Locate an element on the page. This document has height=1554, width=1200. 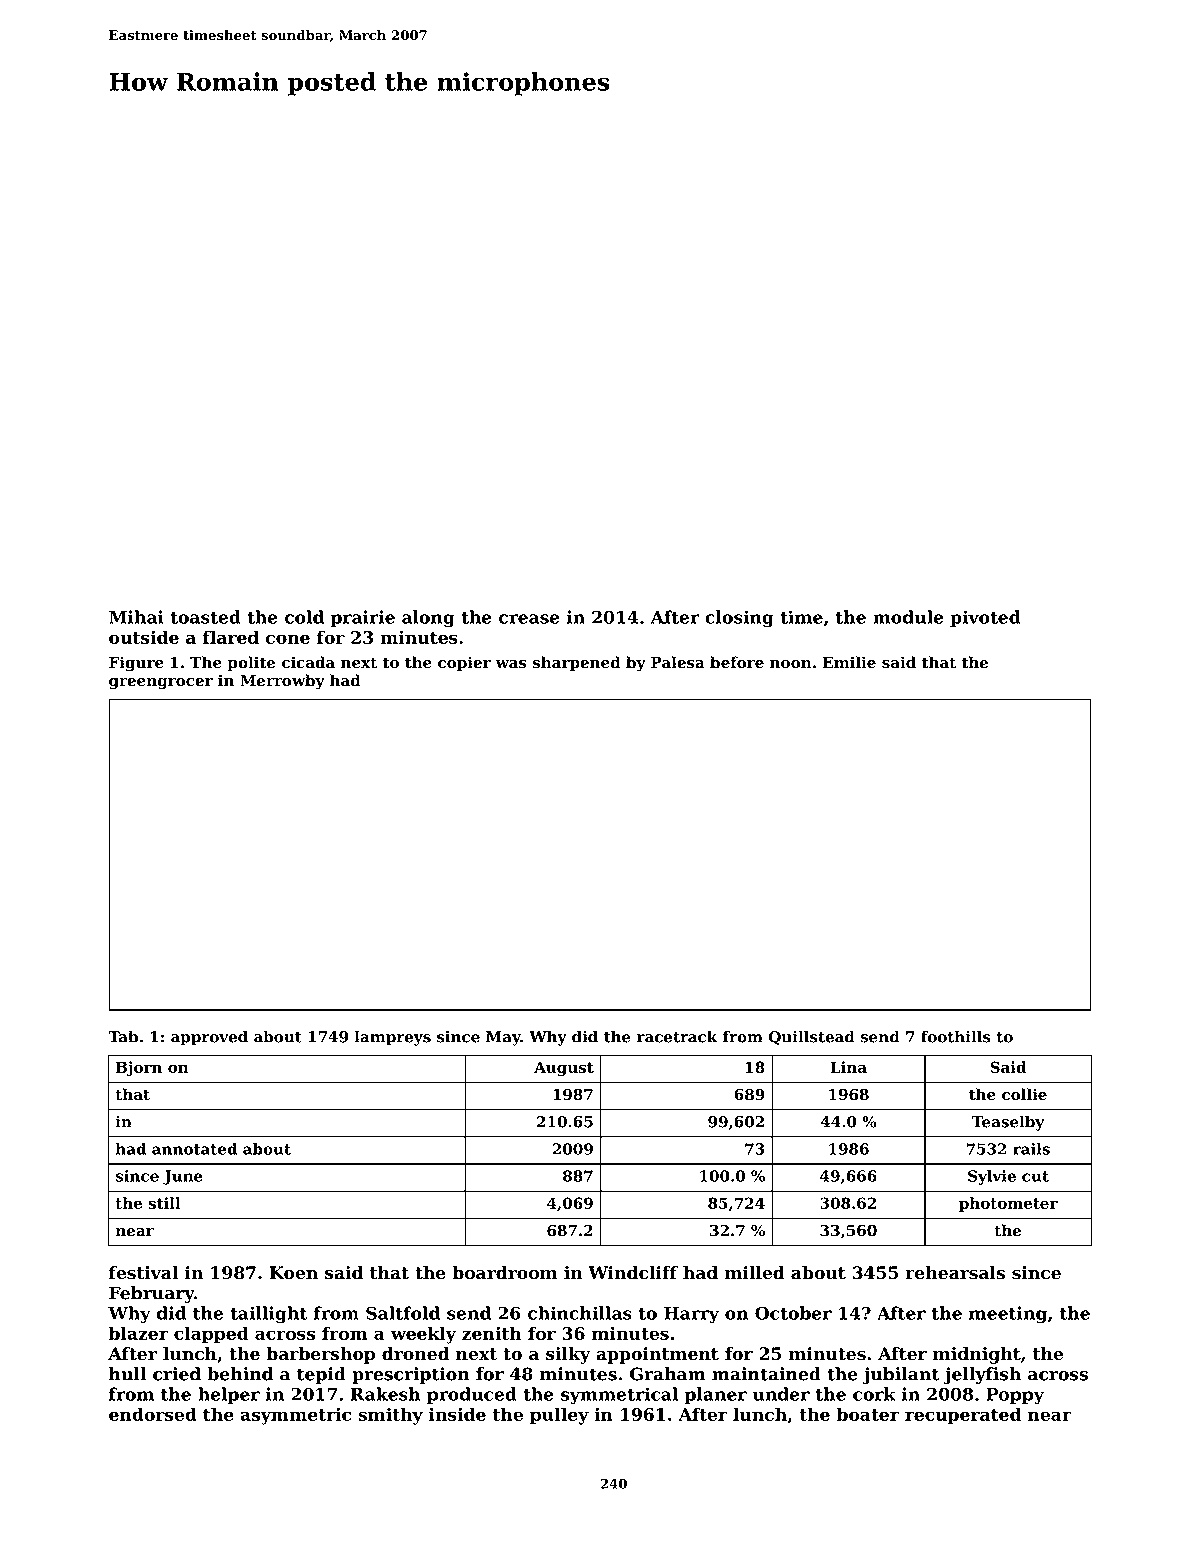
Quillstead is located at coordinates (812, 1037).
